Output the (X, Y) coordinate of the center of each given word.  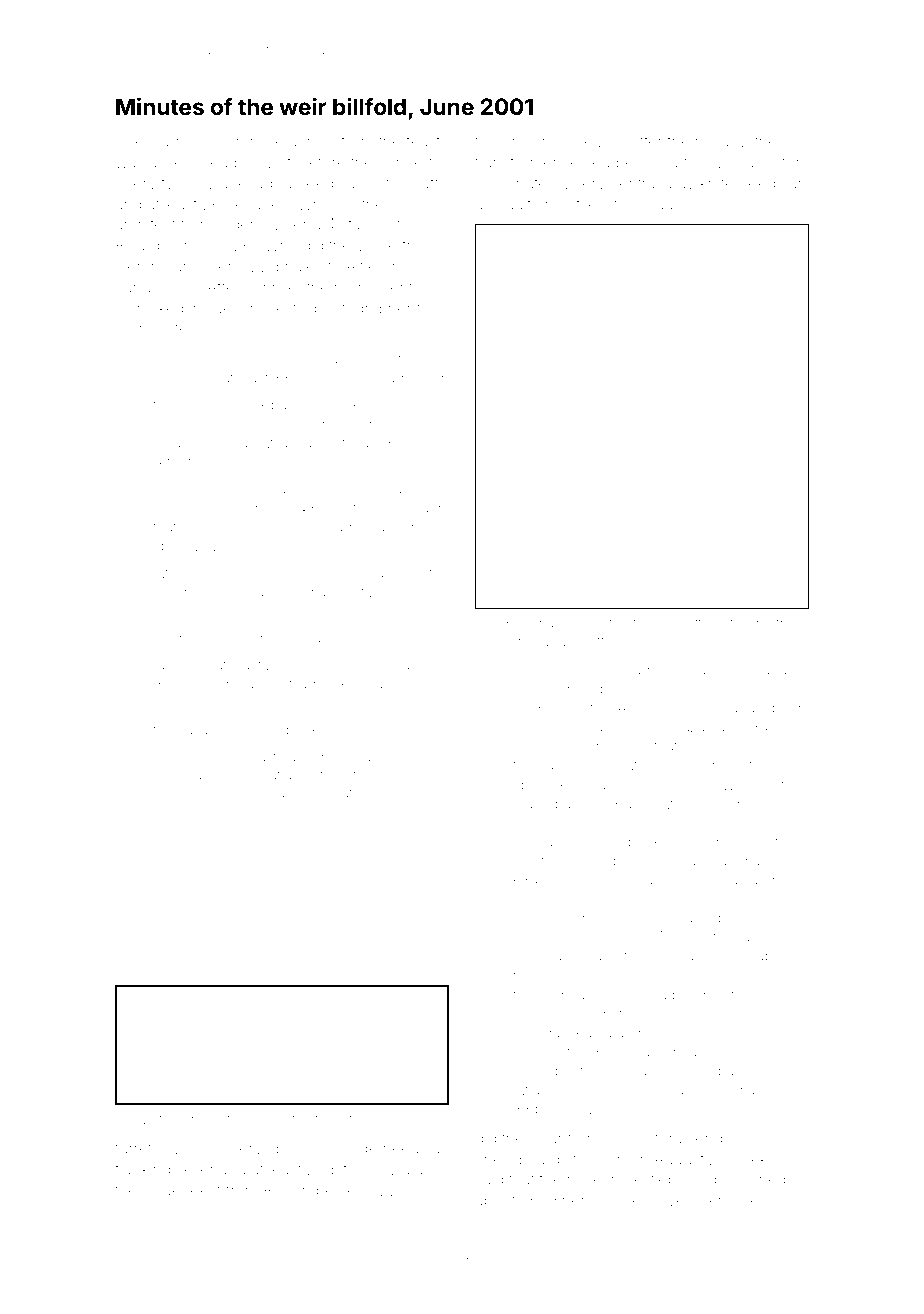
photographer (363, 310)
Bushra (176, 683)
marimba (542, 803)
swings (176, 575)
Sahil (510, 141)
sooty (344, 639)
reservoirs (214, 794)
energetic (211, 1121)
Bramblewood (656, 803)
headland (744, 879)
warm (168, 142)
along (754, 625)
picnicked (149, 309)
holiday (721, 143)
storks (532, 918)
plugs (662, 206)
